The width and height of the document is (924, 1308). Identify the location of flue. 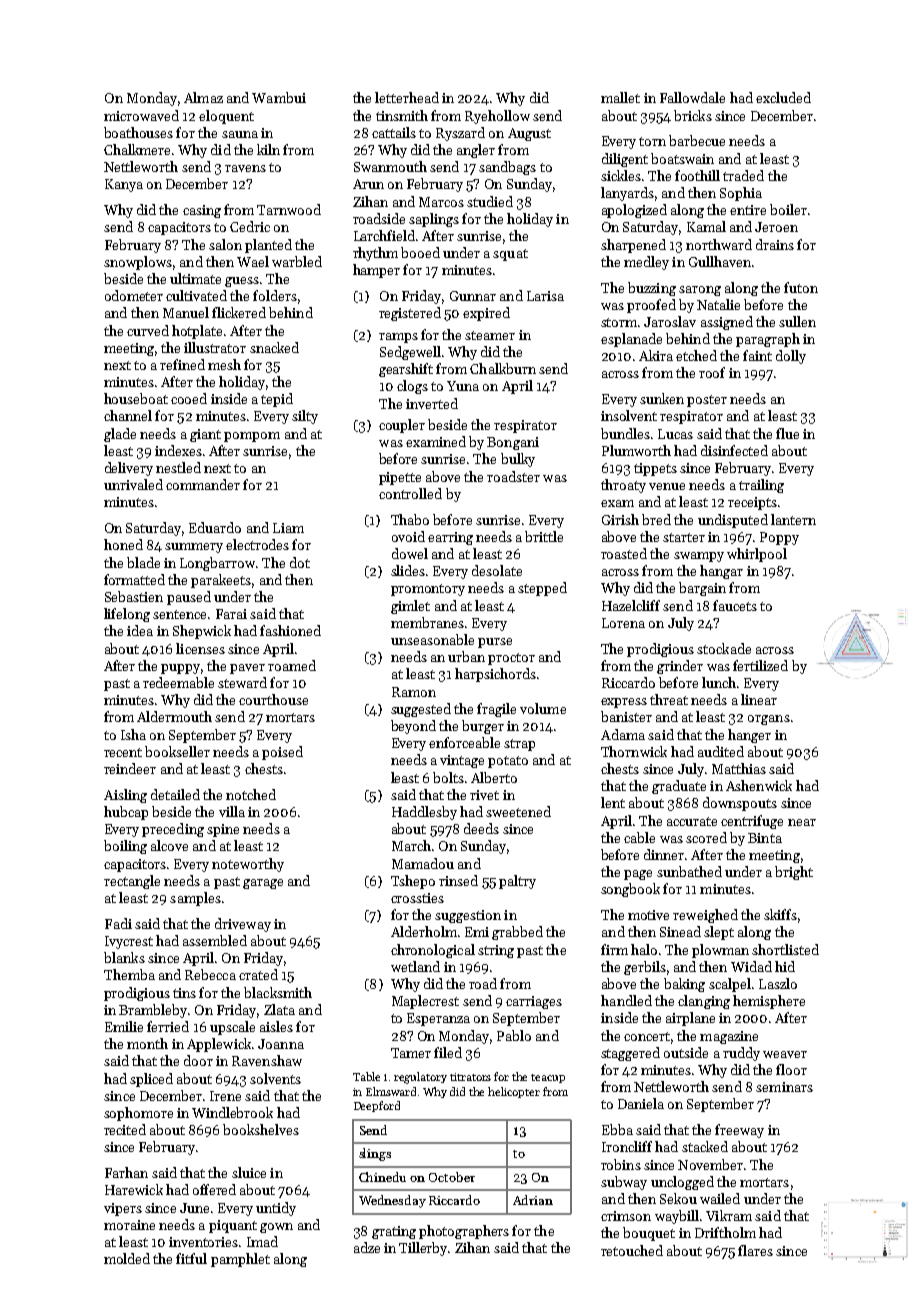
(787, 433).
